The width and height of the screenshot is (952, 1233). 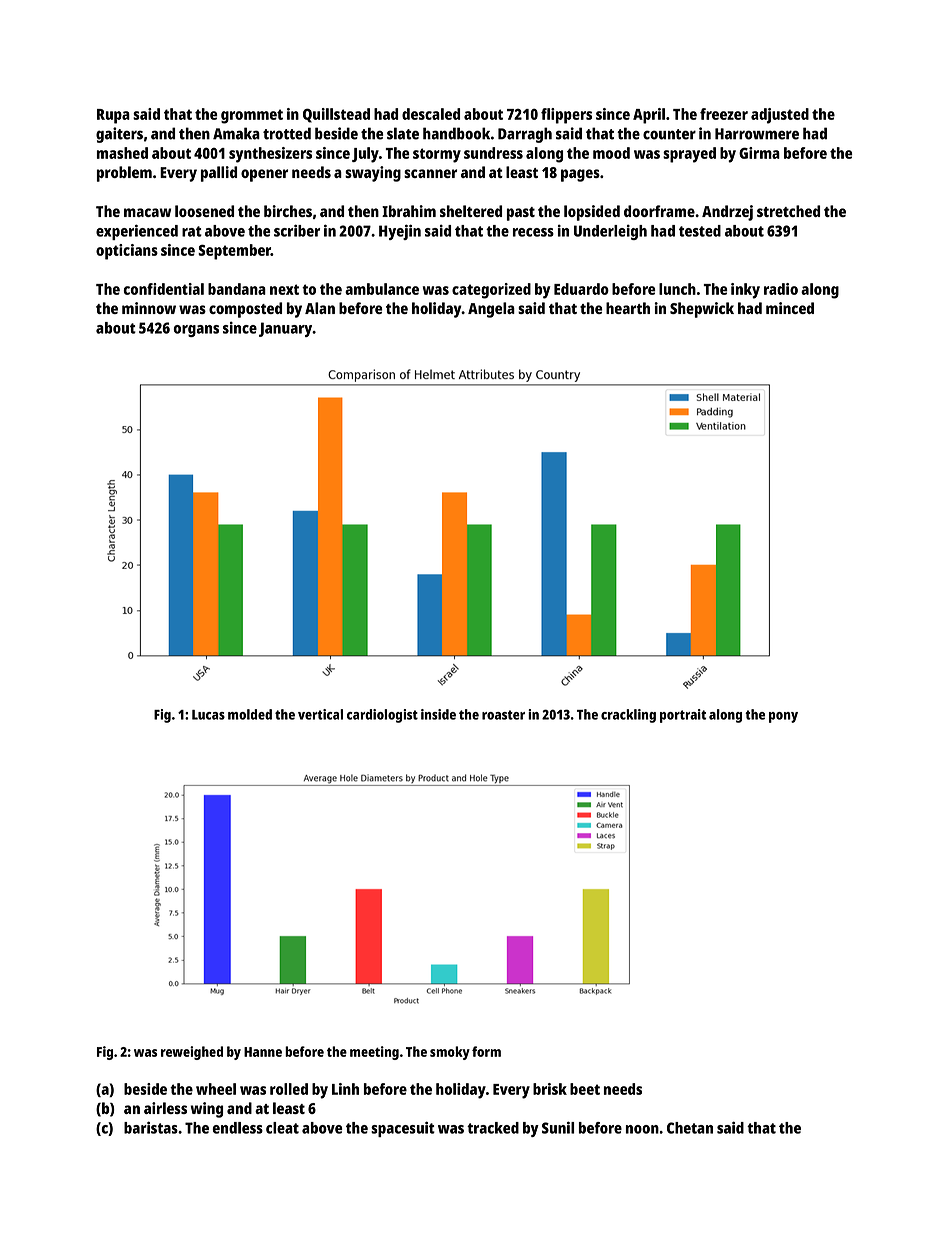 What do you see at coordinates (320, 714) in the screenshot?
I see `vertical` at bounding box center [320, 714].
